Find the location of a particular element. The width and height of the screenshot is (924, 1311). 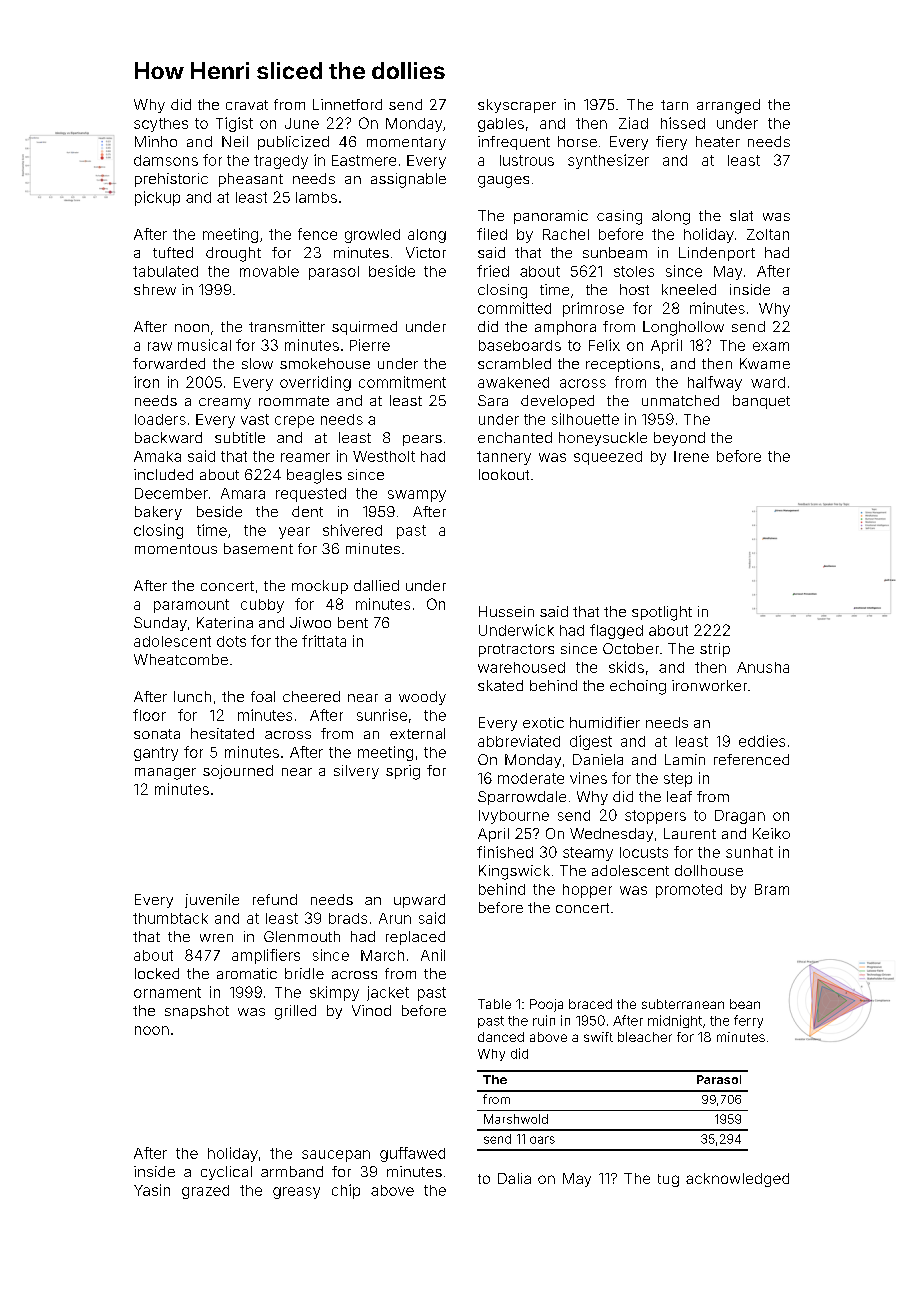

Arun is located at coordinates (395, 918).
